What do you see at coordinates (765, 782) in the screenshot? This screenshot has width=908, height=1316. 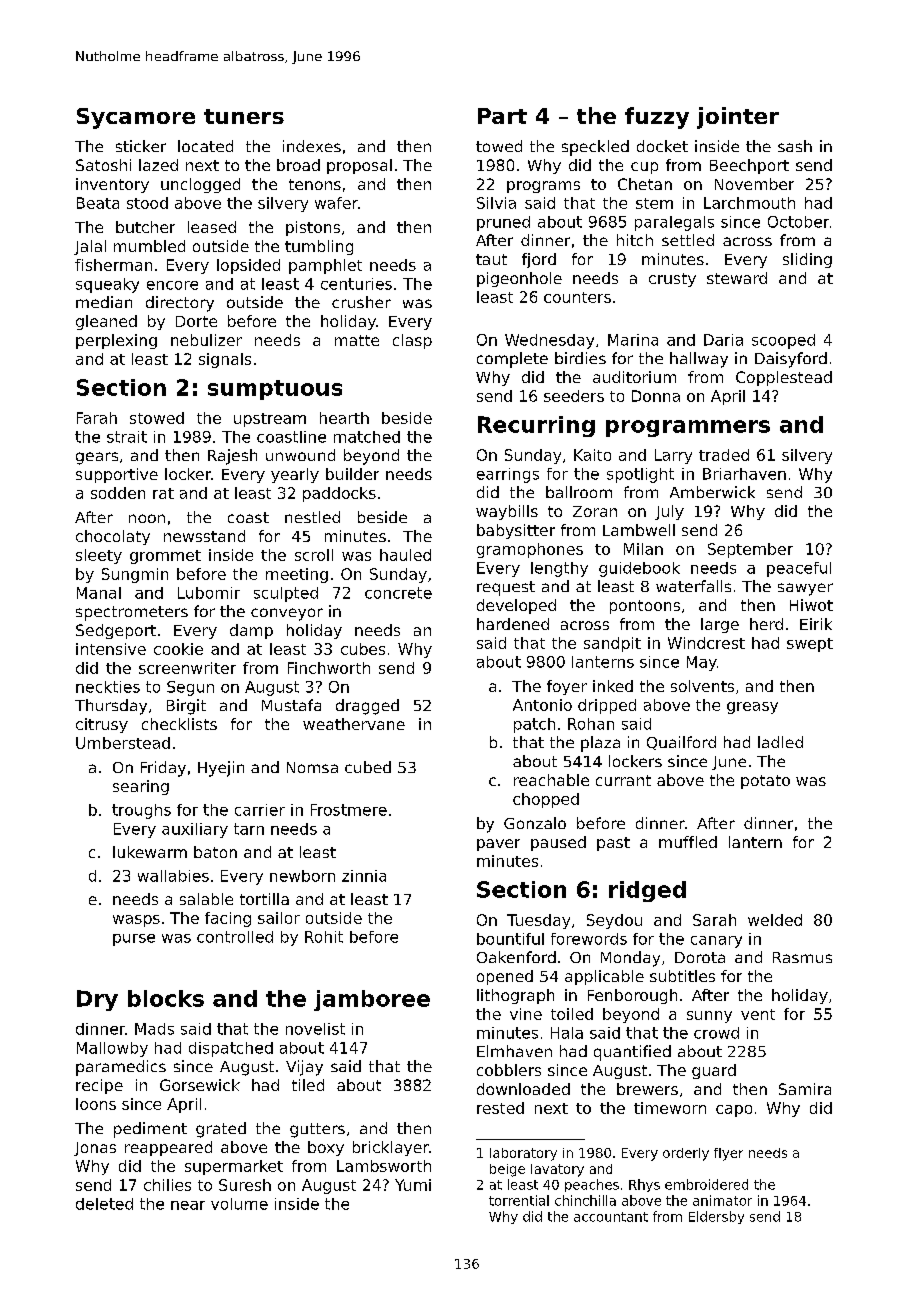 I see `potato` at bounding box center [765, 782].
